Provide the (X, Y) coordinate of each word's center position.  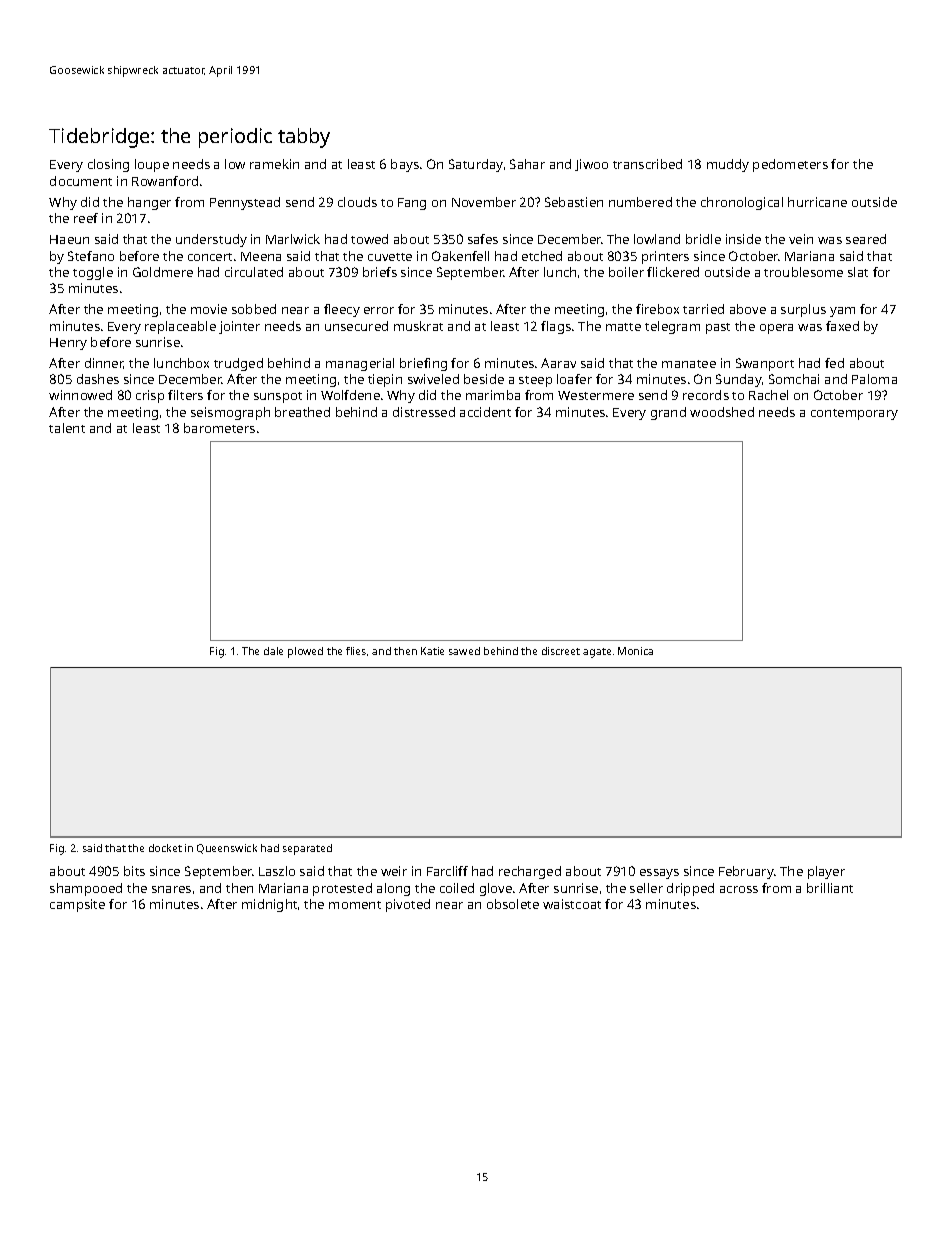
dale (273, 651)
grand (668, 413)
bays (405, 165)
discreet (561, 651)
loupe (152, 165)
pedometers (790, 165)
